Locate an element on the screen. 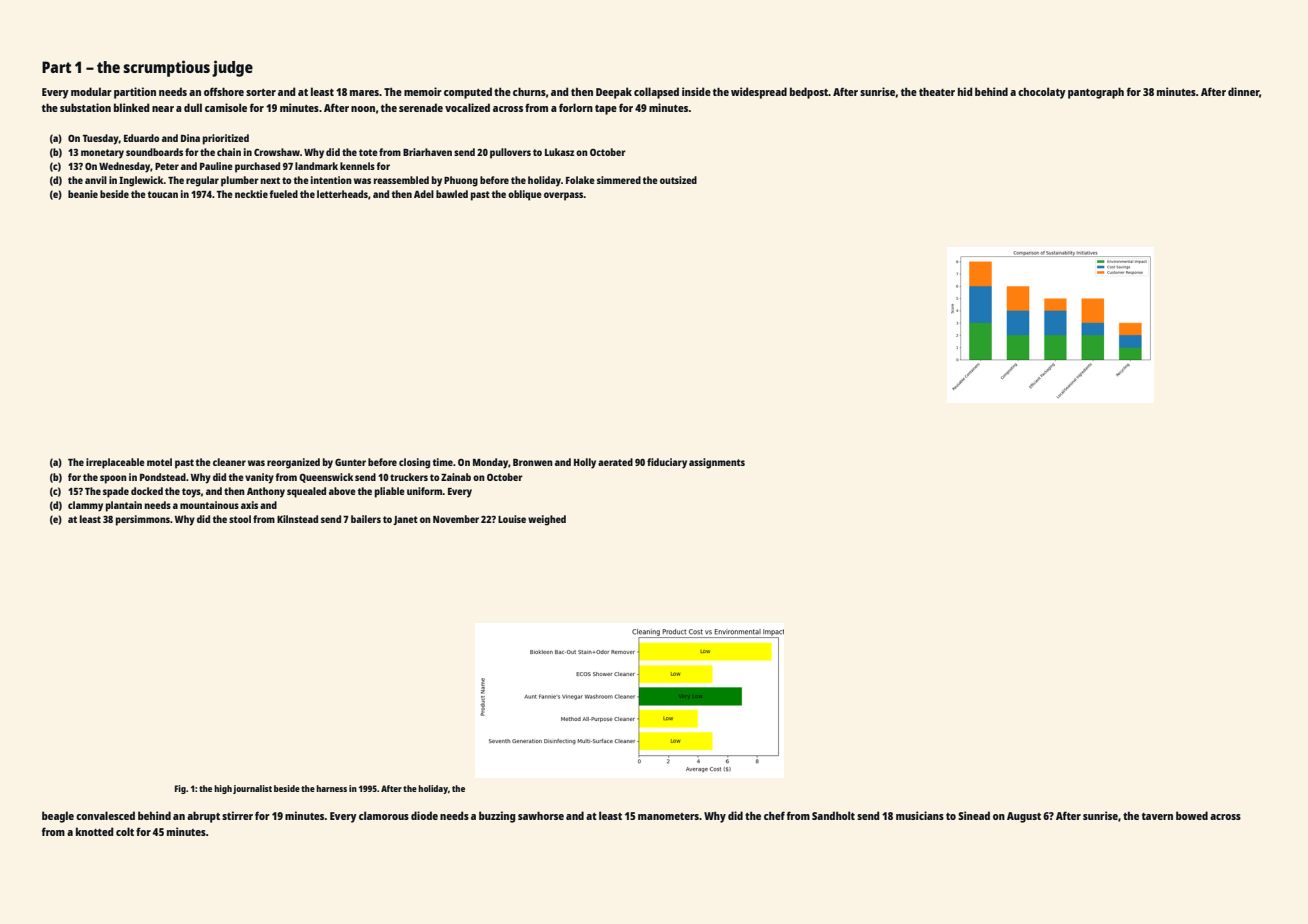  bowed is located at coordinates (1192, 815).
